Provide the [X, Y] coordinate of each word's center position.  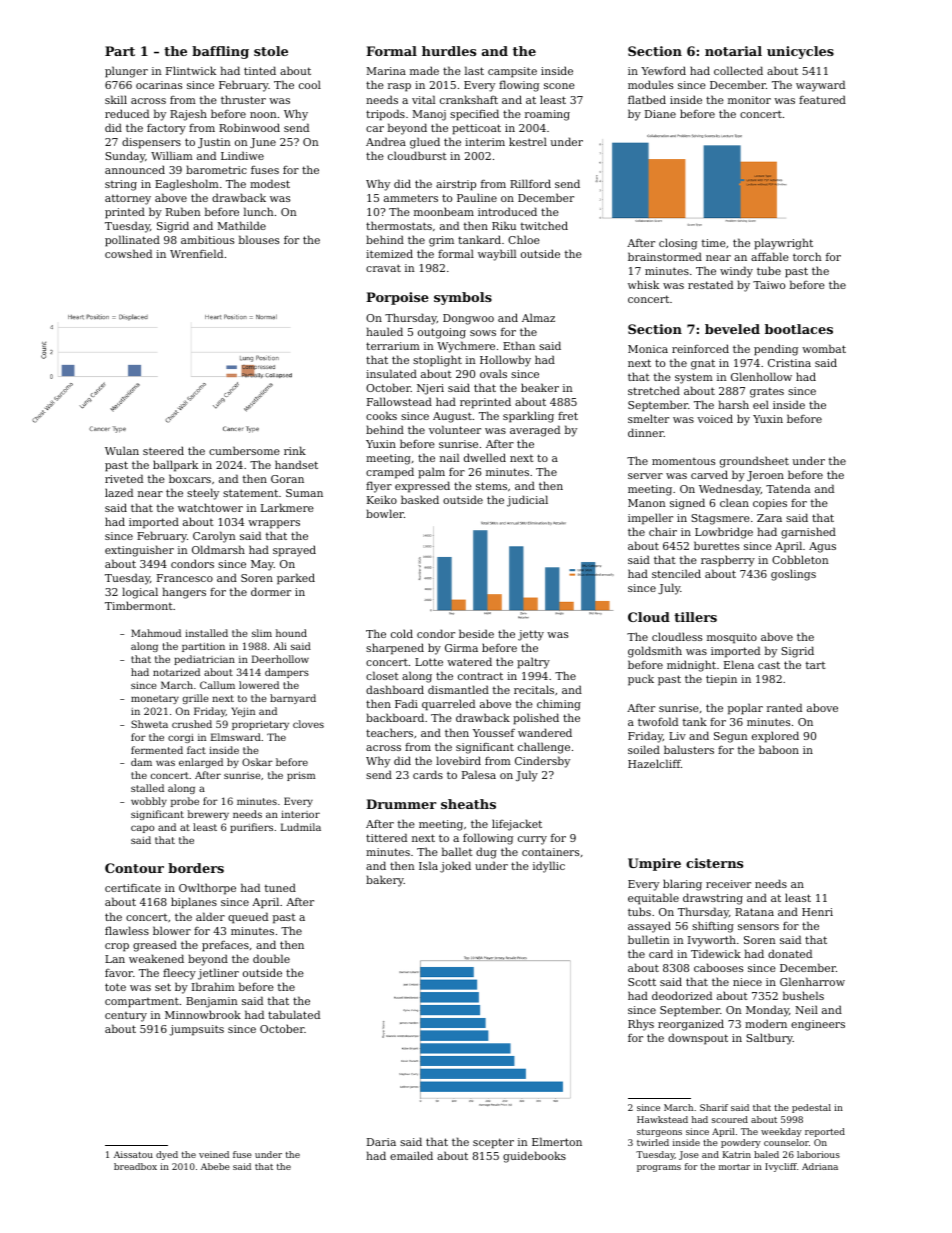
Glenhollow [761, 376]
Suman [304, 493]
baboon [779, 749]
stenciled [676, 573]
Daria [381, 1142]
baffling [220, 52]
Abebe [215, 1166]
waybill [497, 255]
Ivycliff [781, 1167]
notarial [733, 51]
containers [550, 852]
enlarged [201, 763]
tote [115, 987]
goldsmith [655, 652]
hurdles [449, 51]
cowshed [128, 253]
